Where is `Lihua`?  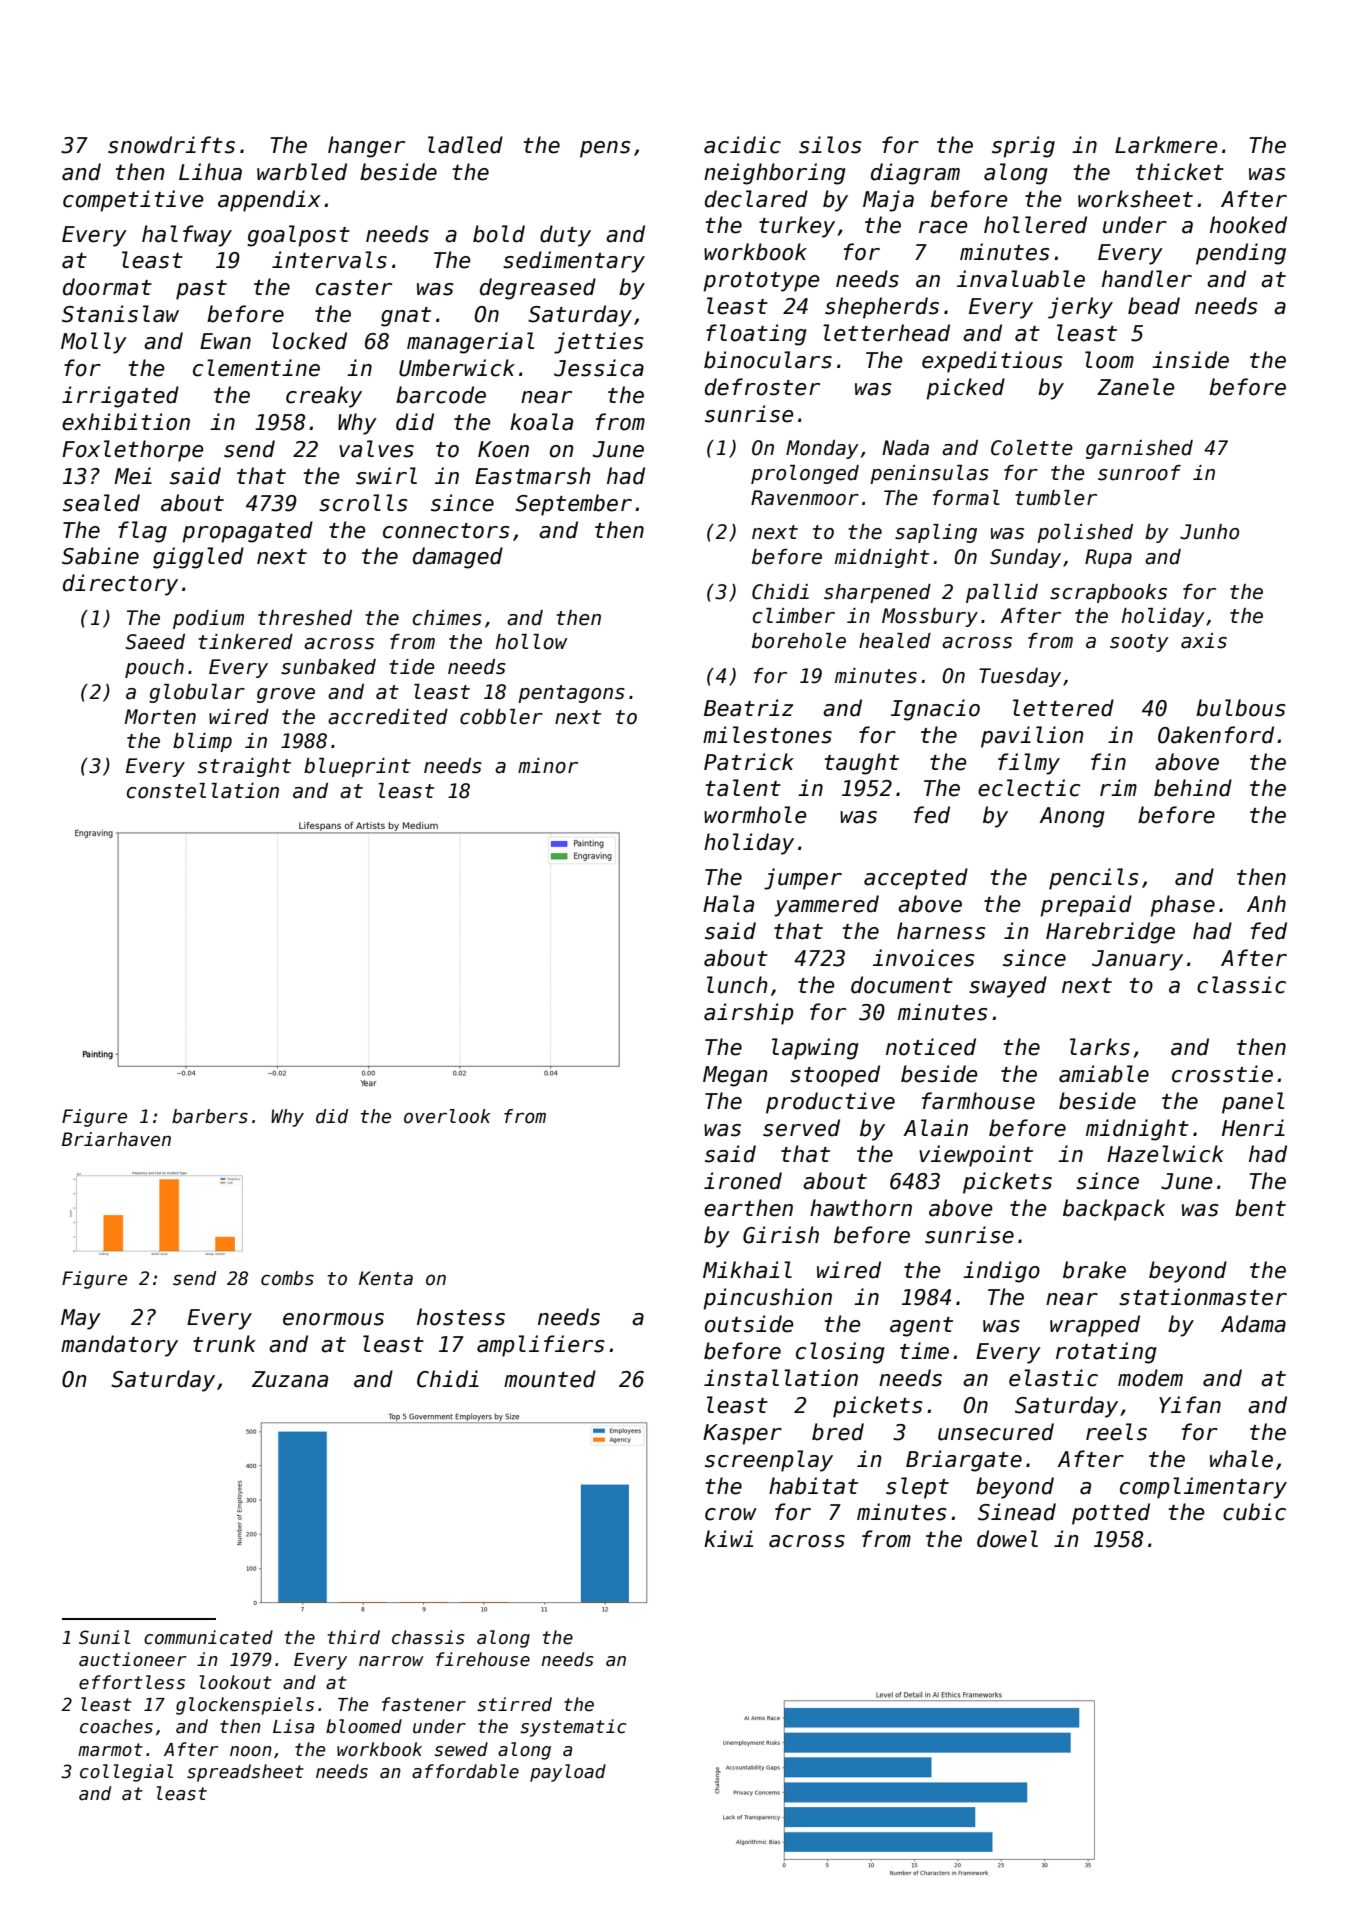
Lihua is located at coordinates (210, 172).
